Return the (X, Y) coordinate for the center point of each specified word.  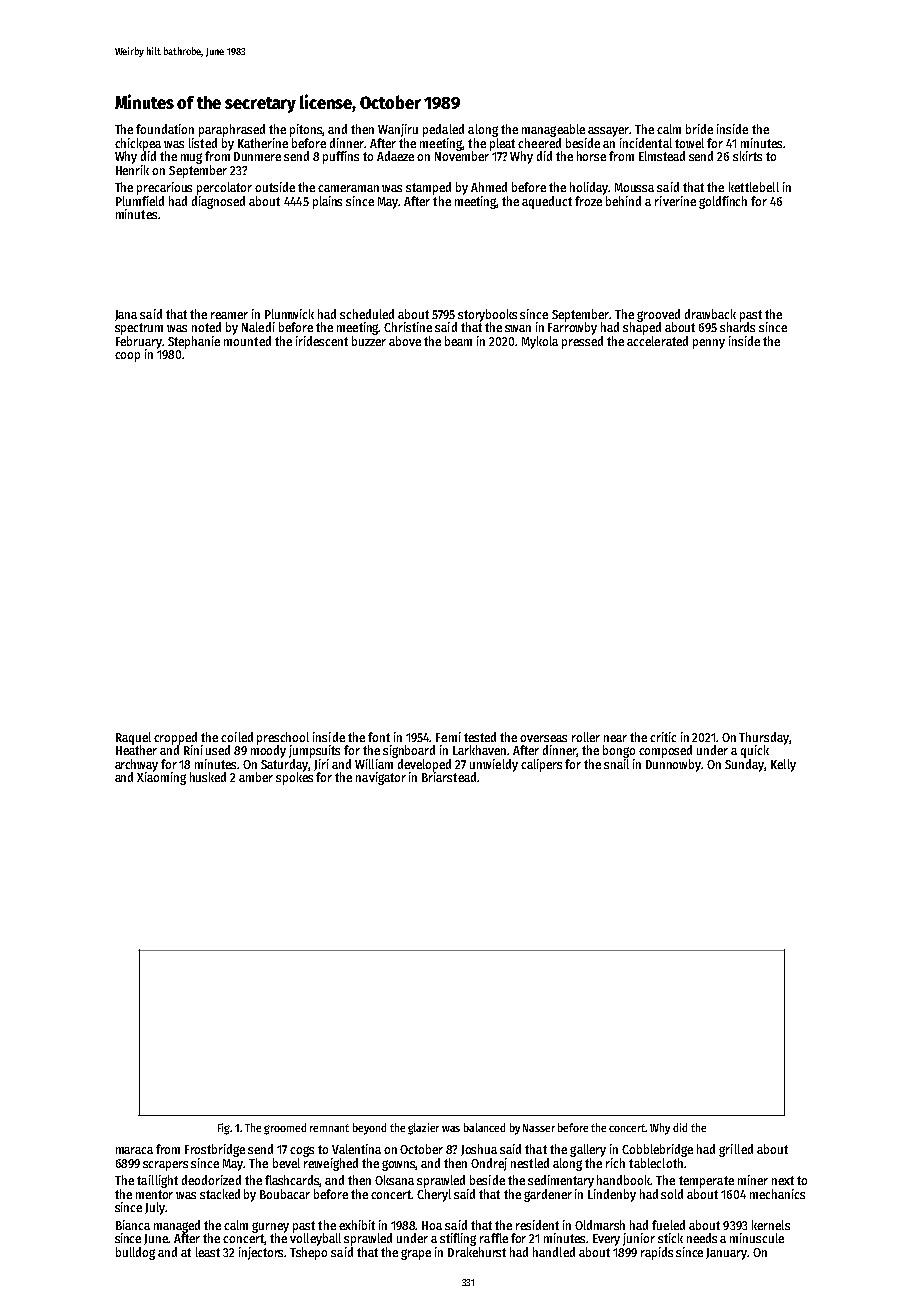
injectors (262, 1253)
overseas (543, 738)
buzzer (369, 341)
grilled (736, 1150)
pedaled (443, 130)
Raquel (133, 738)
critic (663, 737)
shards (737, 327)
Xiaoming (161, 778)
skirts (747, 156)
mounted (247, 341)
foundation (165, 129)
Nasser (539, 1128)
